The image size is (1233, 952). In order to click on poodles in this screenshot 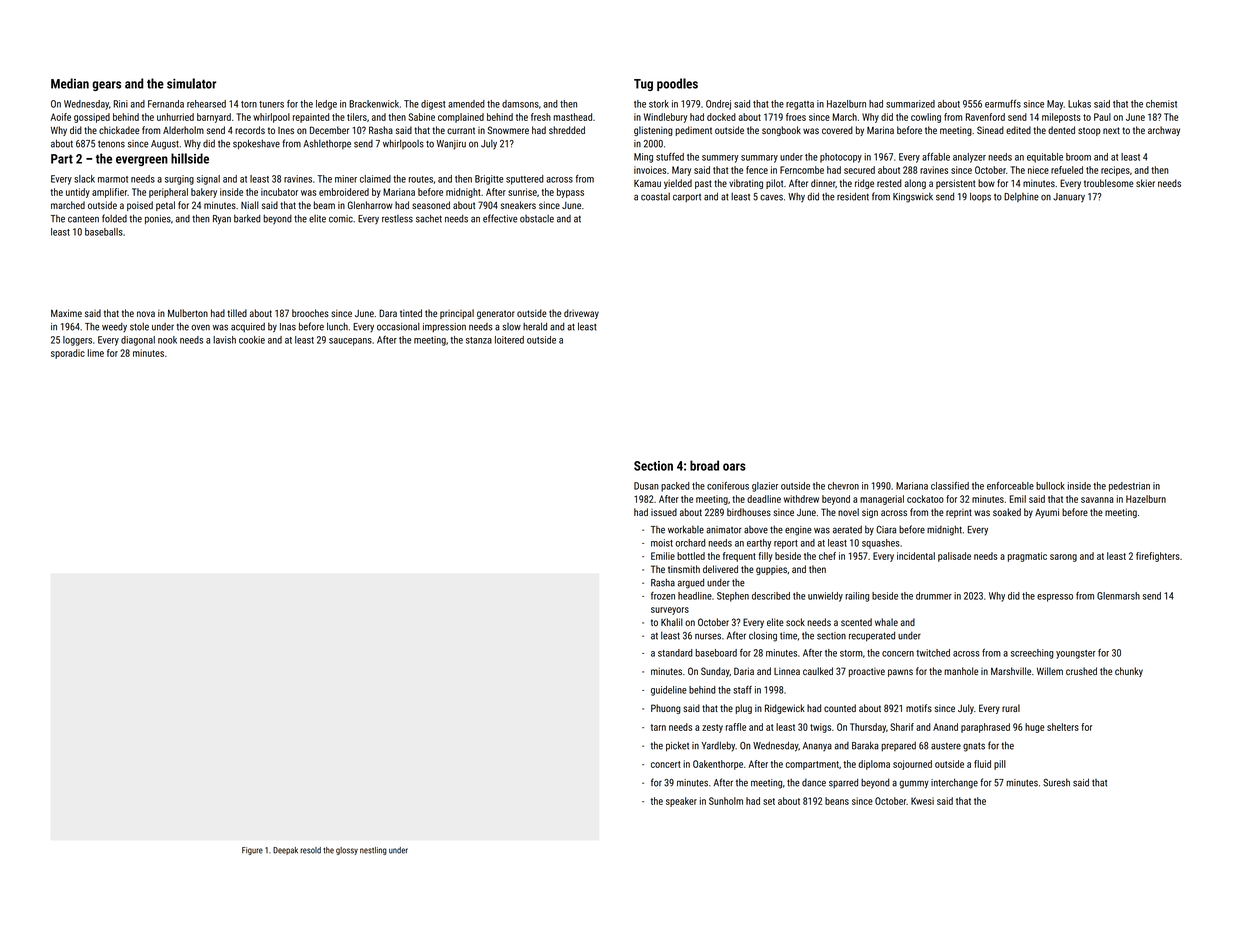, I will do `click(677, 84)`.
